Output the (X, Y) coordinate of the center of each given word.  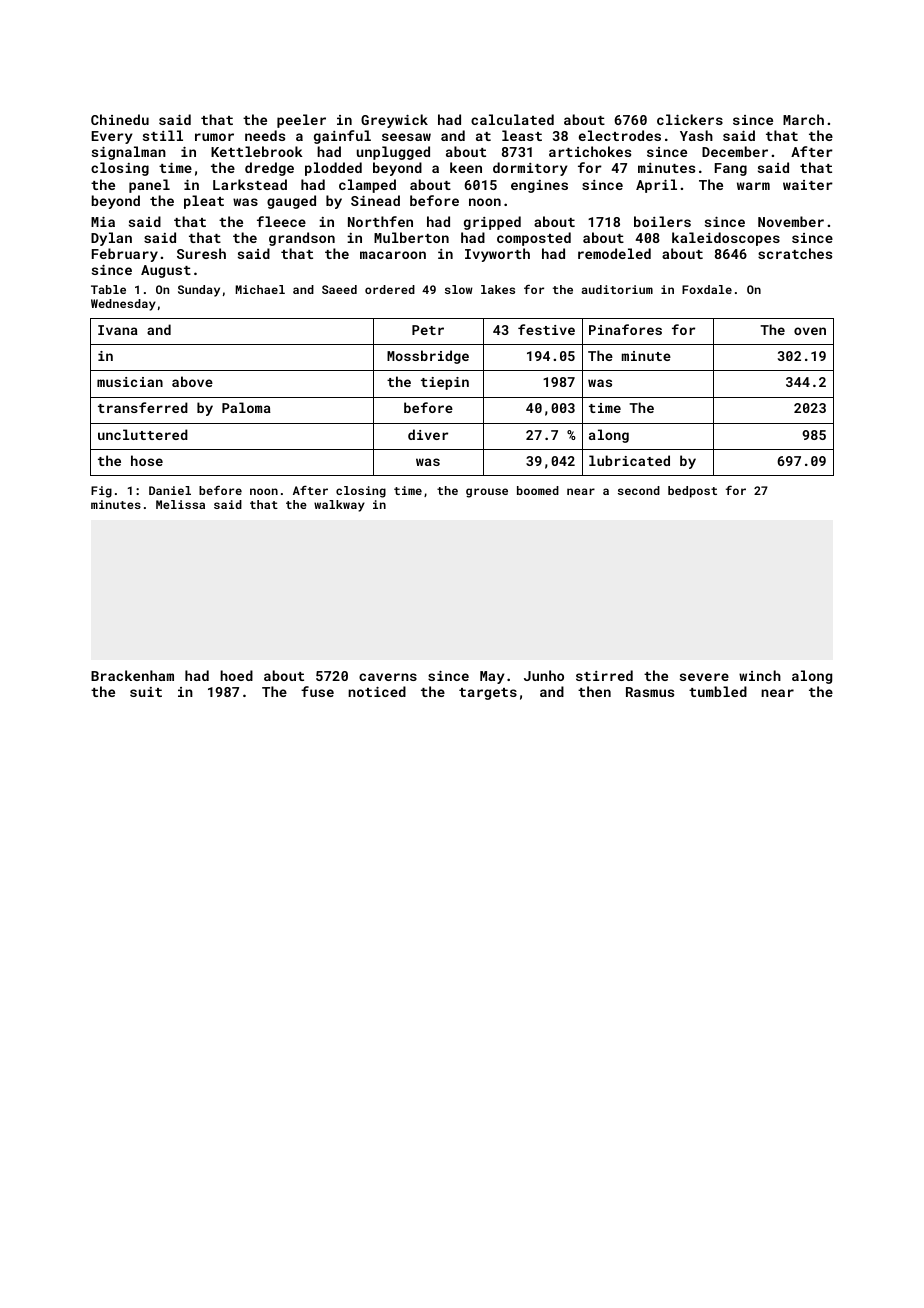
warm (753, 186)
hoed (236, 675)
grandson (302, 239)
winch (760, 675)
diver (428, 434)
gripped (492, 223)
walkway (339, 506)
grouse (487, 493)
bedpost (692, 492)
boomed (538, 490)
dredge (269, 169)
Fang (731, 169)
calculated (512, 119)
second (639, 490)
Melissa (180, 504)
